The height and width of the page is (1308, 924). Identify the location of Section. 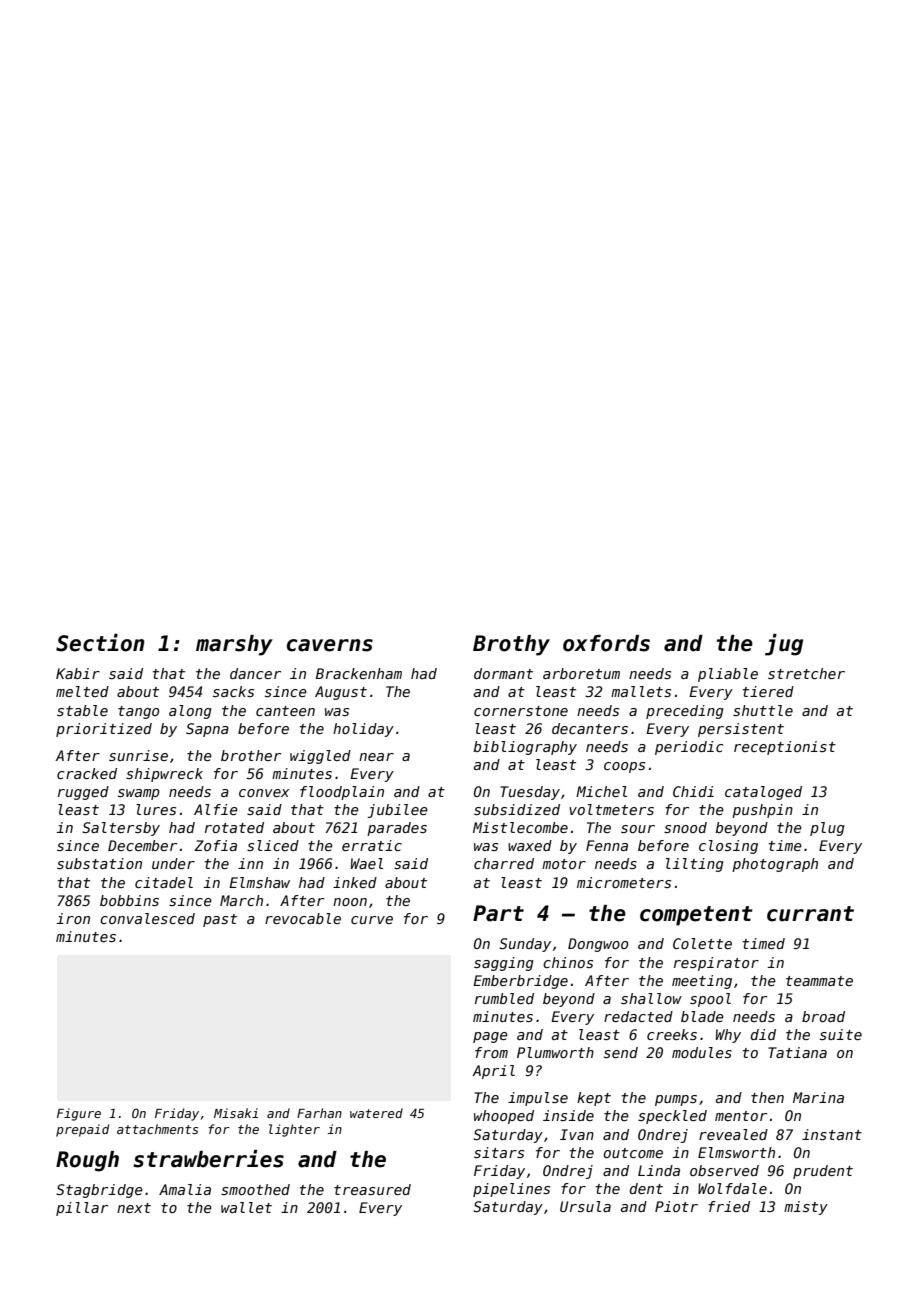
(100, 643).
